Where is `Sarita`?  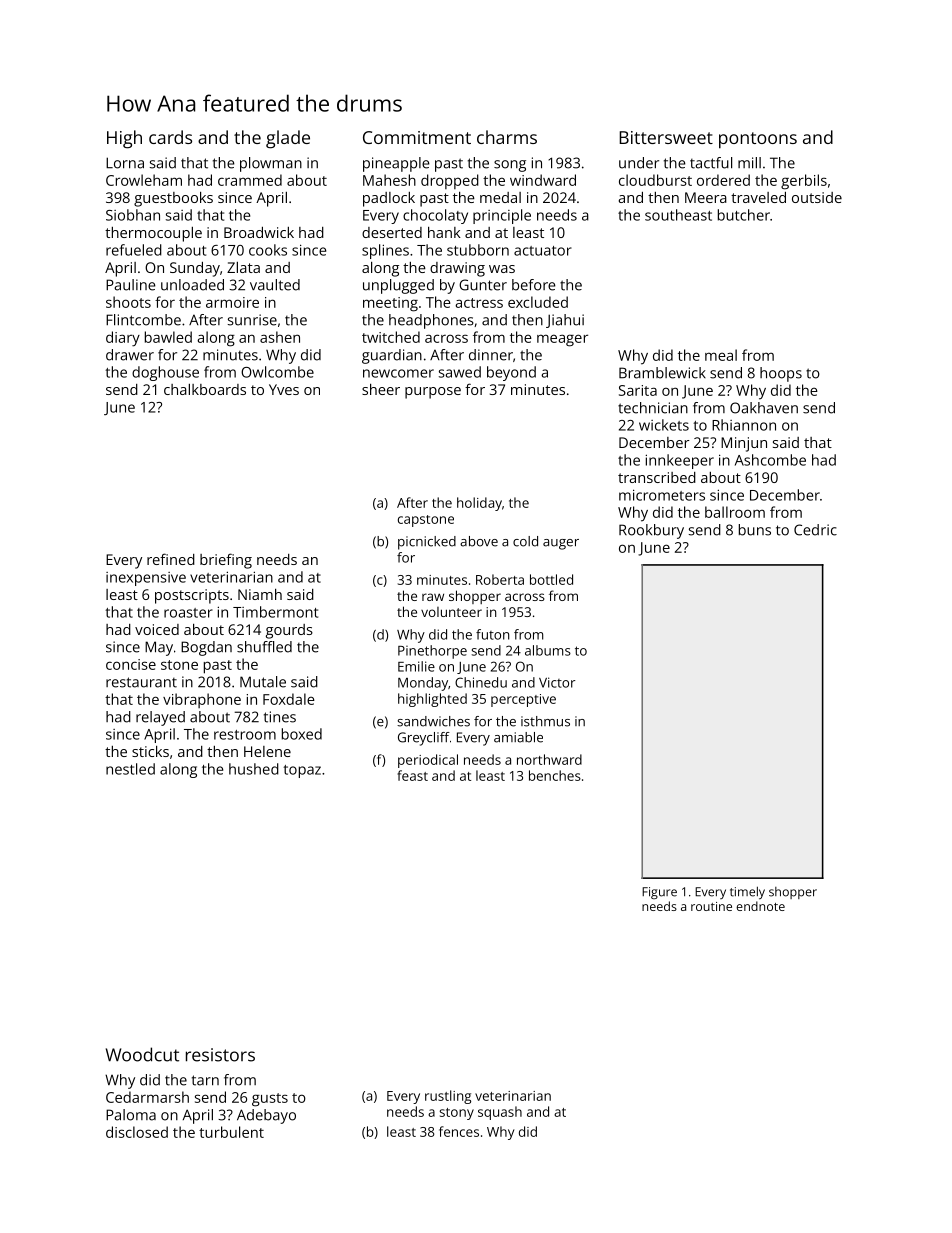
Sarita is located at coordinates (638, 390).
